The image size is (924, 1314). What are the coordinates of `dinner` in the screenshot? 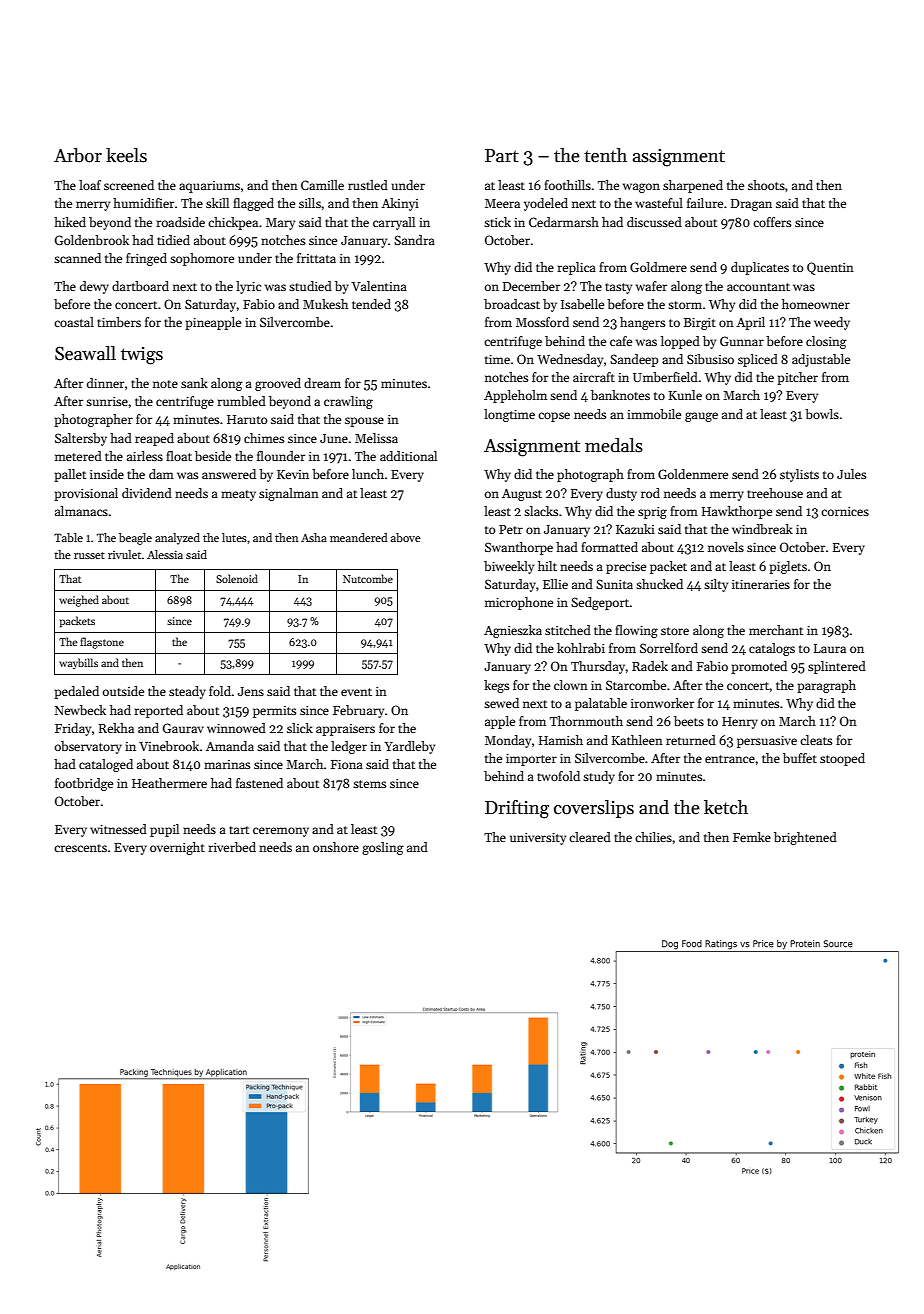 It's located at (105, 383).
